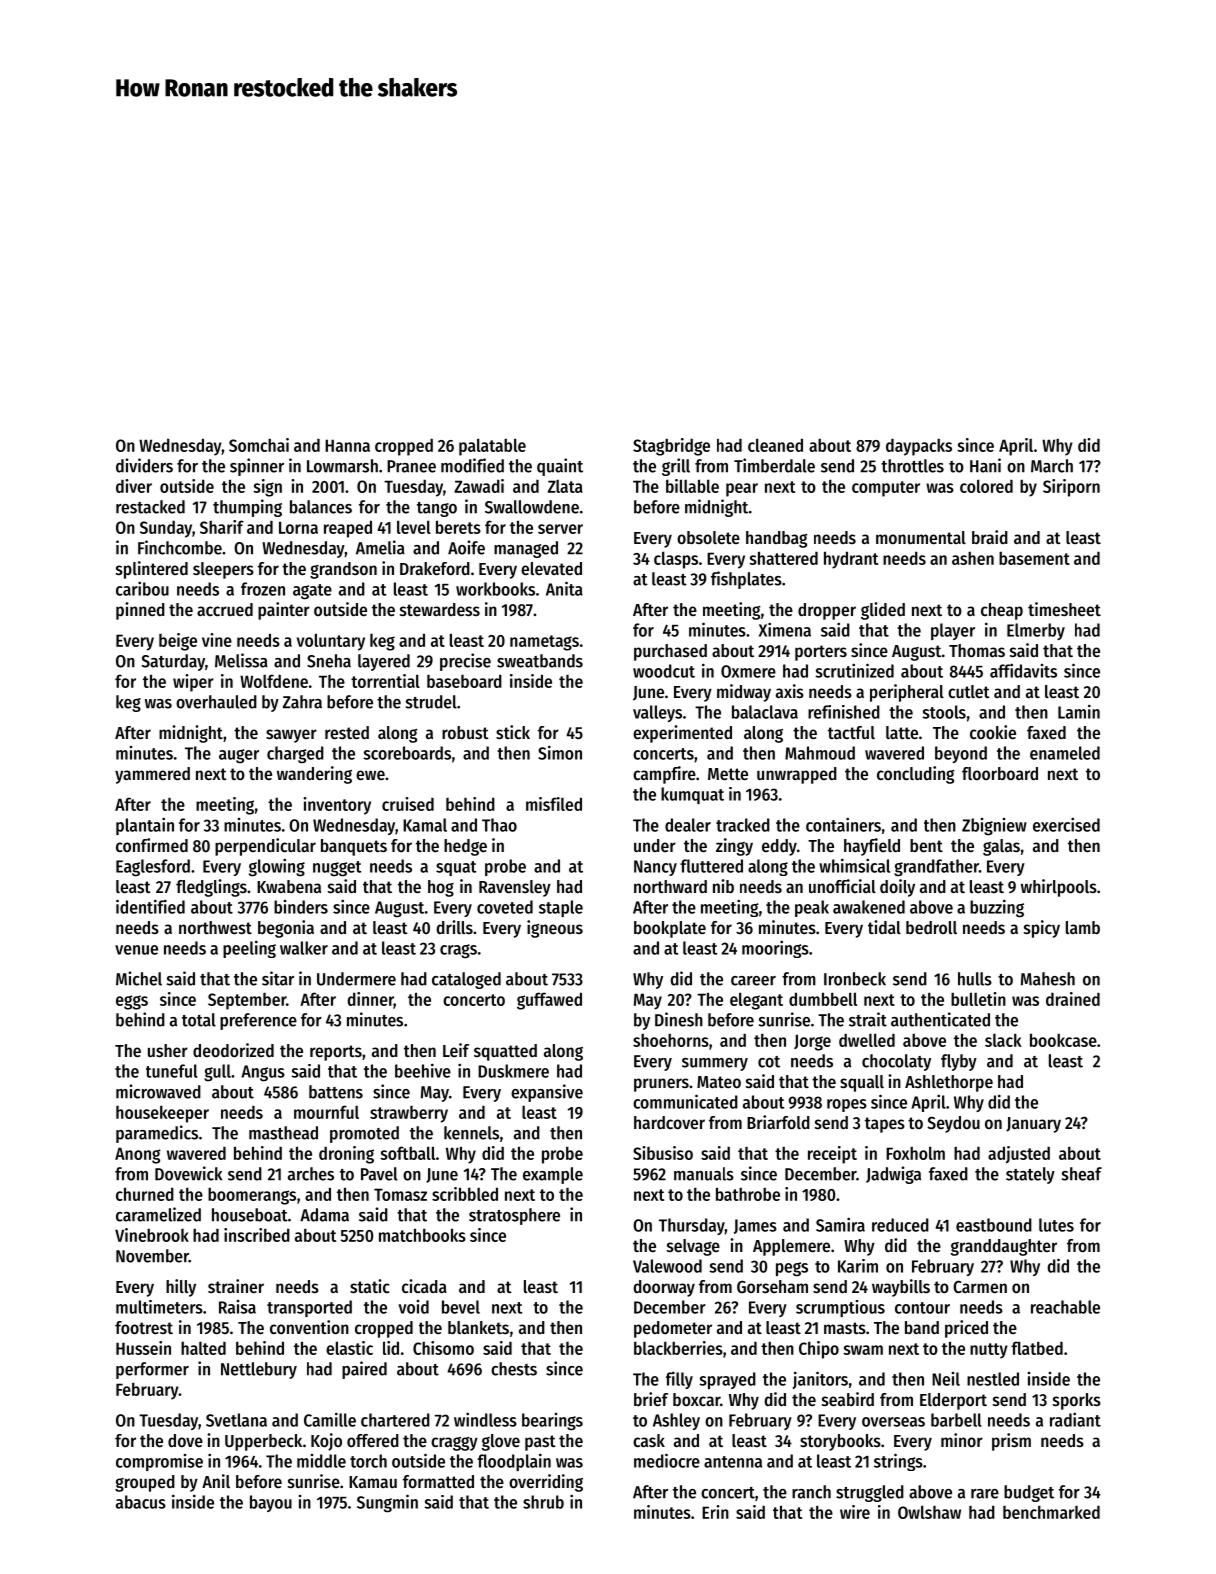 This screenshot has width=1216, height=1574. What do you see at coordinates (223, 570) in the screenshot?
I see `sleepers` at bounding box center [223, 570].
